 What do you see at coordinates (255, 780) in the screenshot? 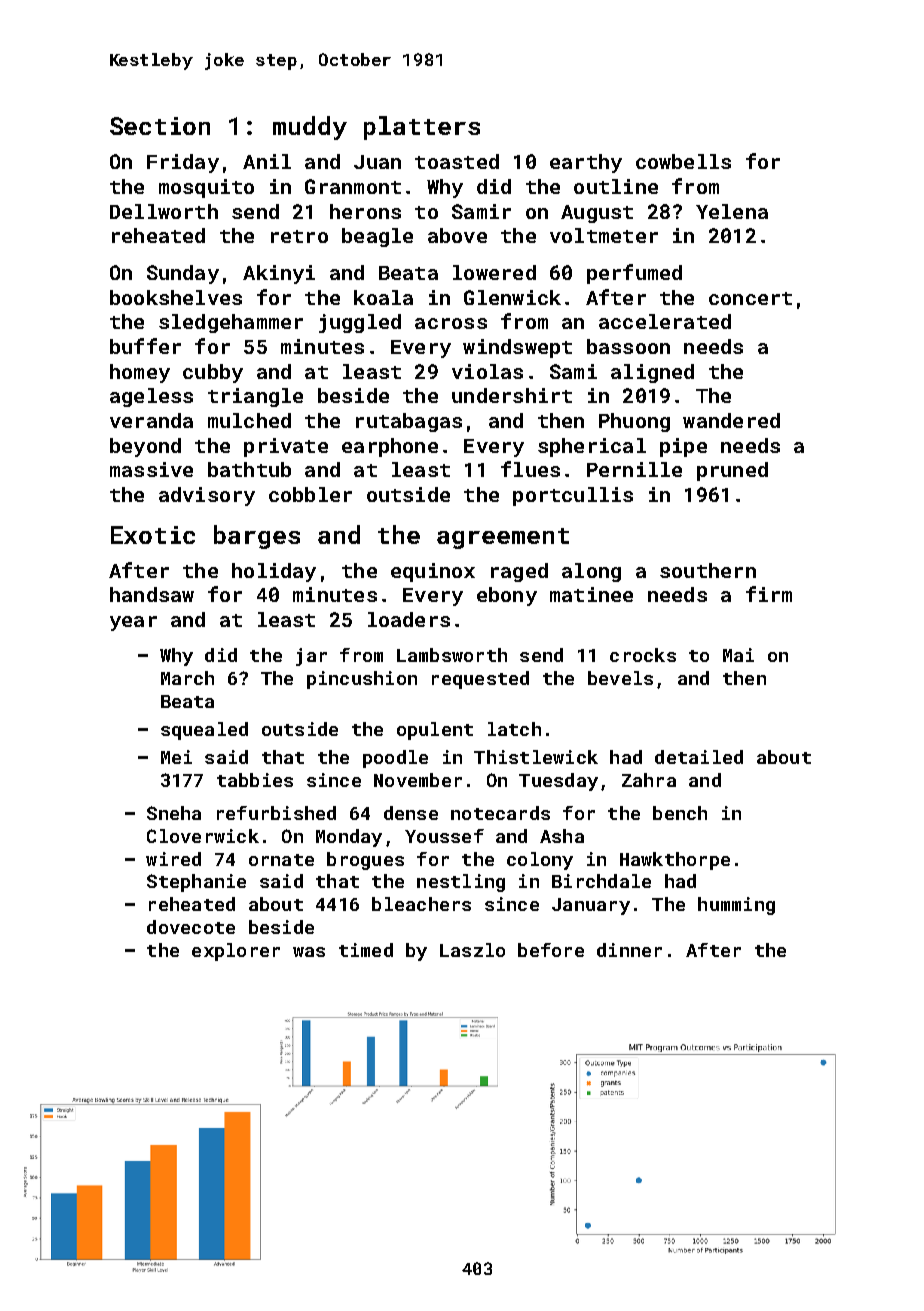
I see `tabbies` at bounding box center [255, 780].
